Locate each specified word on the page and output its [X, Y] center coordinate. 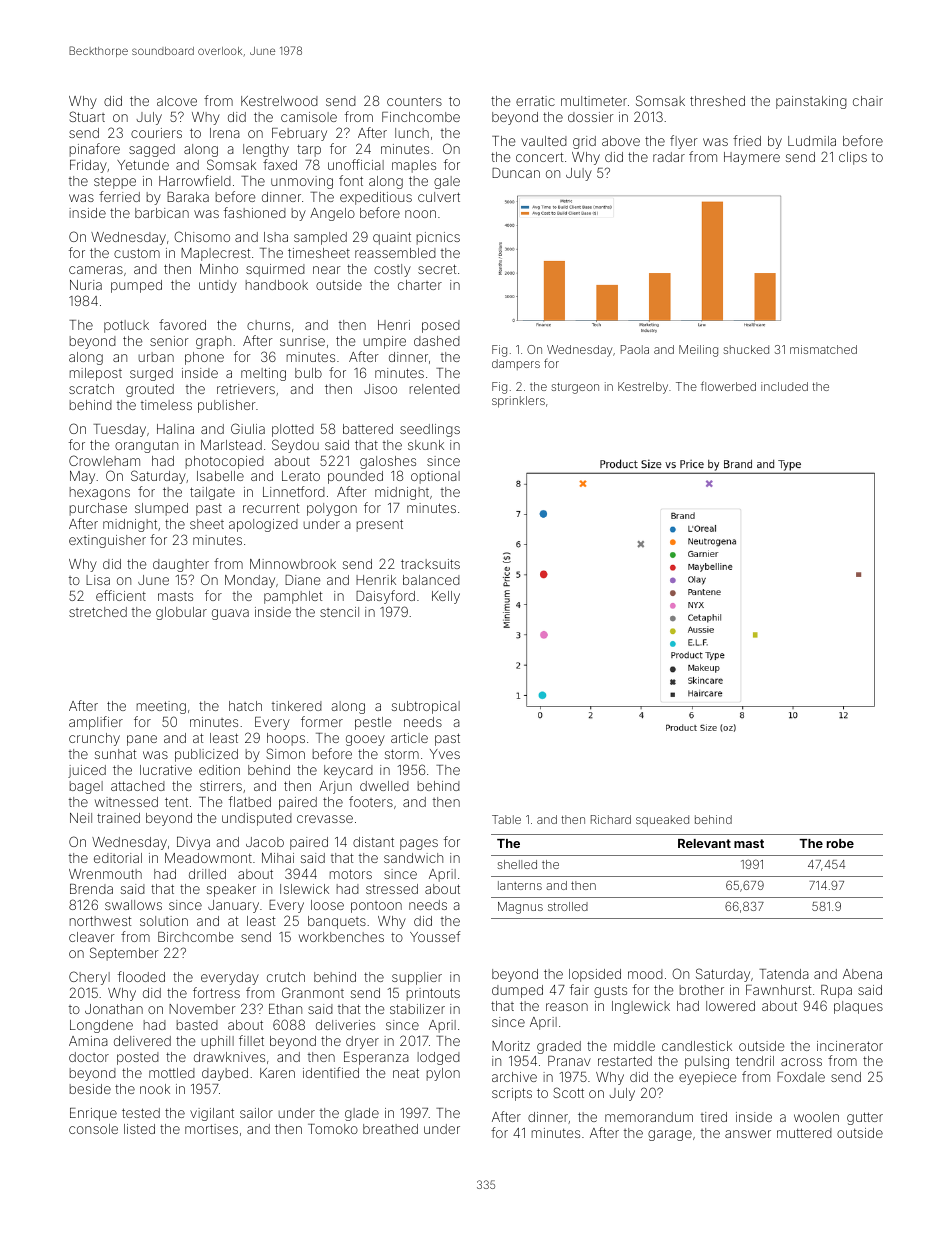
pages [419, 844]
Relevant [704, 843]
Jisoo [380, 389]
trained [118, 818]
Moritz [511, 1046]
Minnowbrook [293, 564]
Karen [277, 1073]
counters [414, 101]
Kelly [446, 597]
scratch [91, 389]
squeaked [662, 821]
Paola [635, 349]
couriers [156, 133]
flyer [684, 142]
